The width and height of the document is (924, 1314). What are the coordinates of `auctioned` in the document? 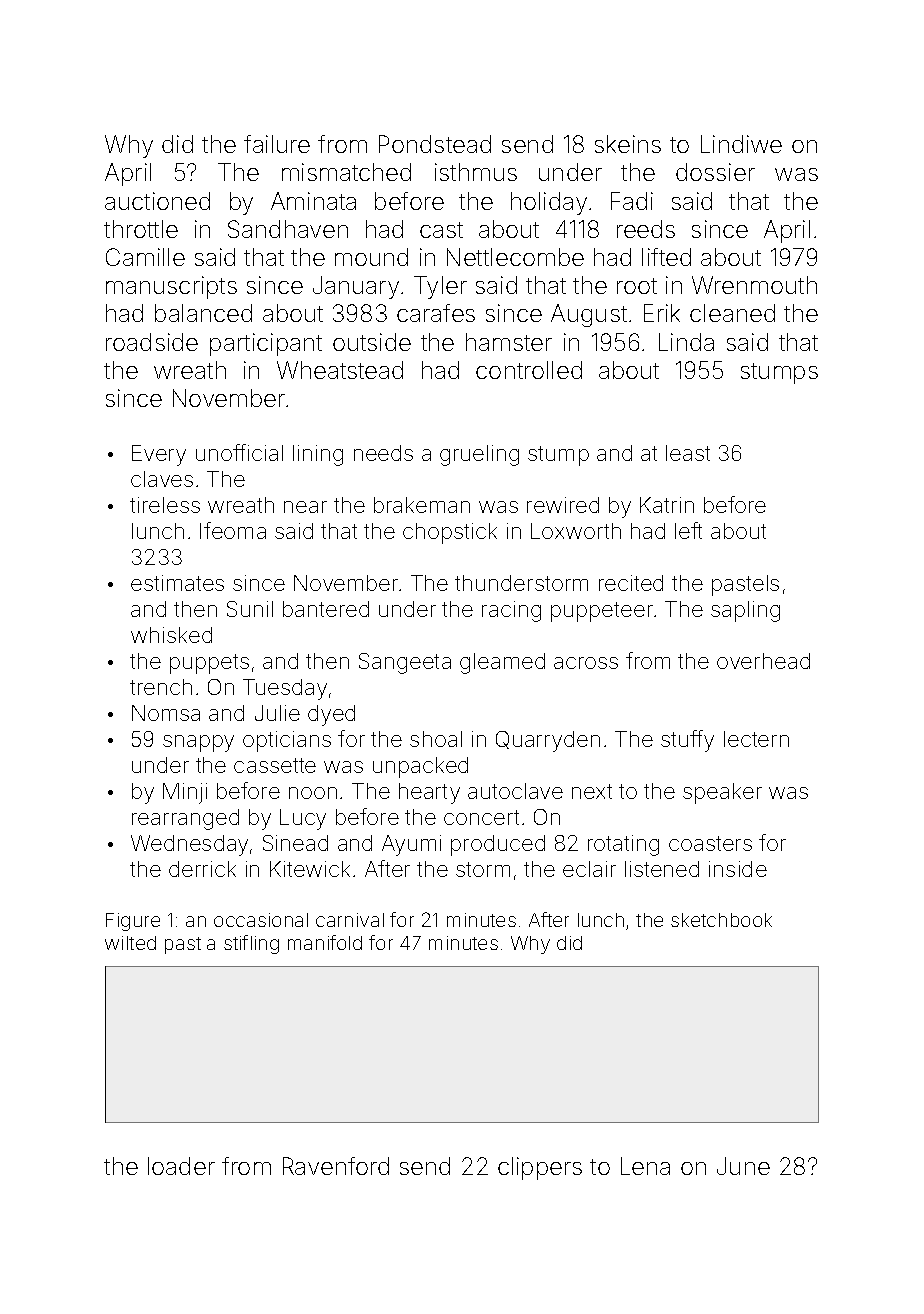 It's located at (157, 201).
